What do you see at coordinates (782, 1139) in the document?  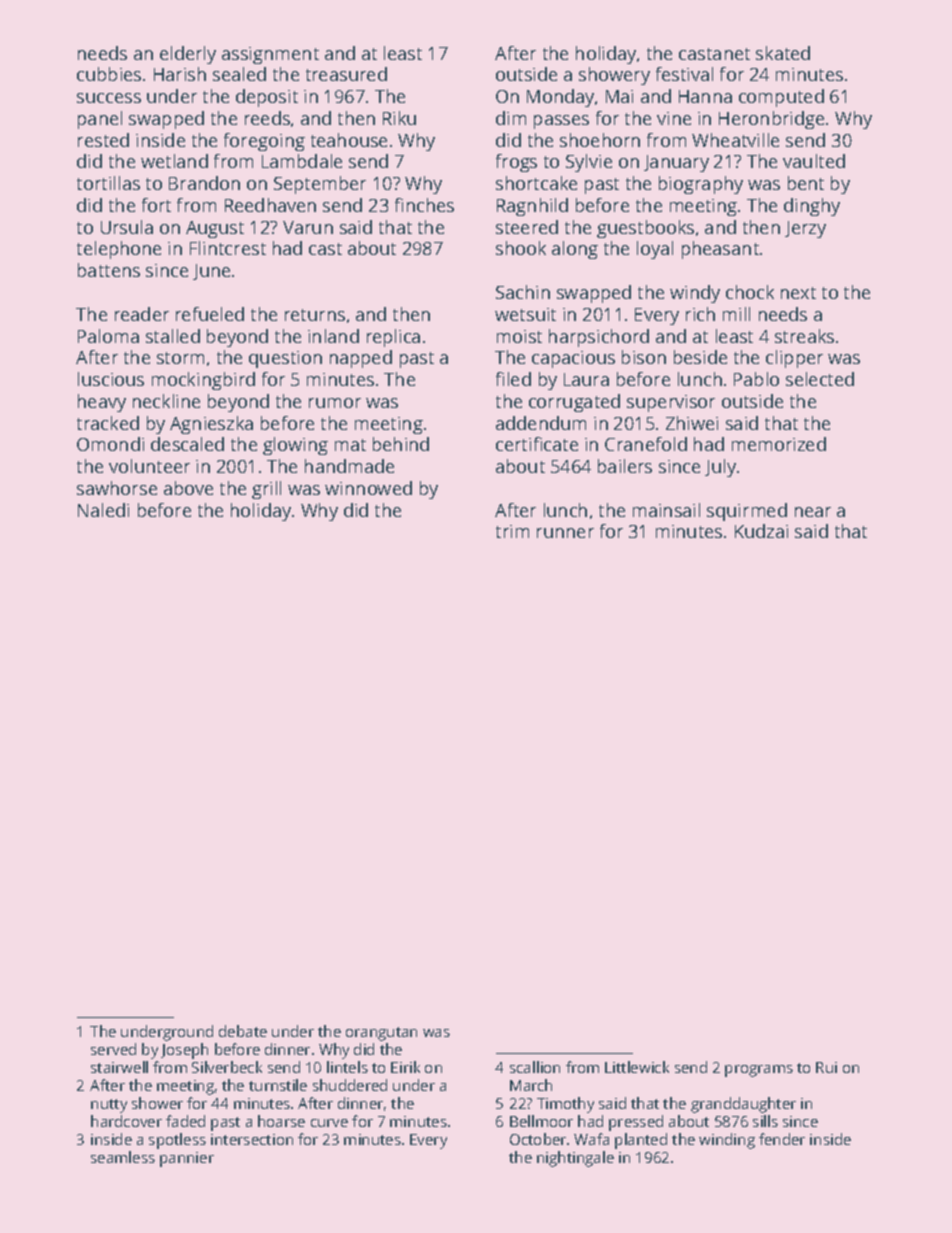 I see `fender` at bounding box center [782, 1139].
